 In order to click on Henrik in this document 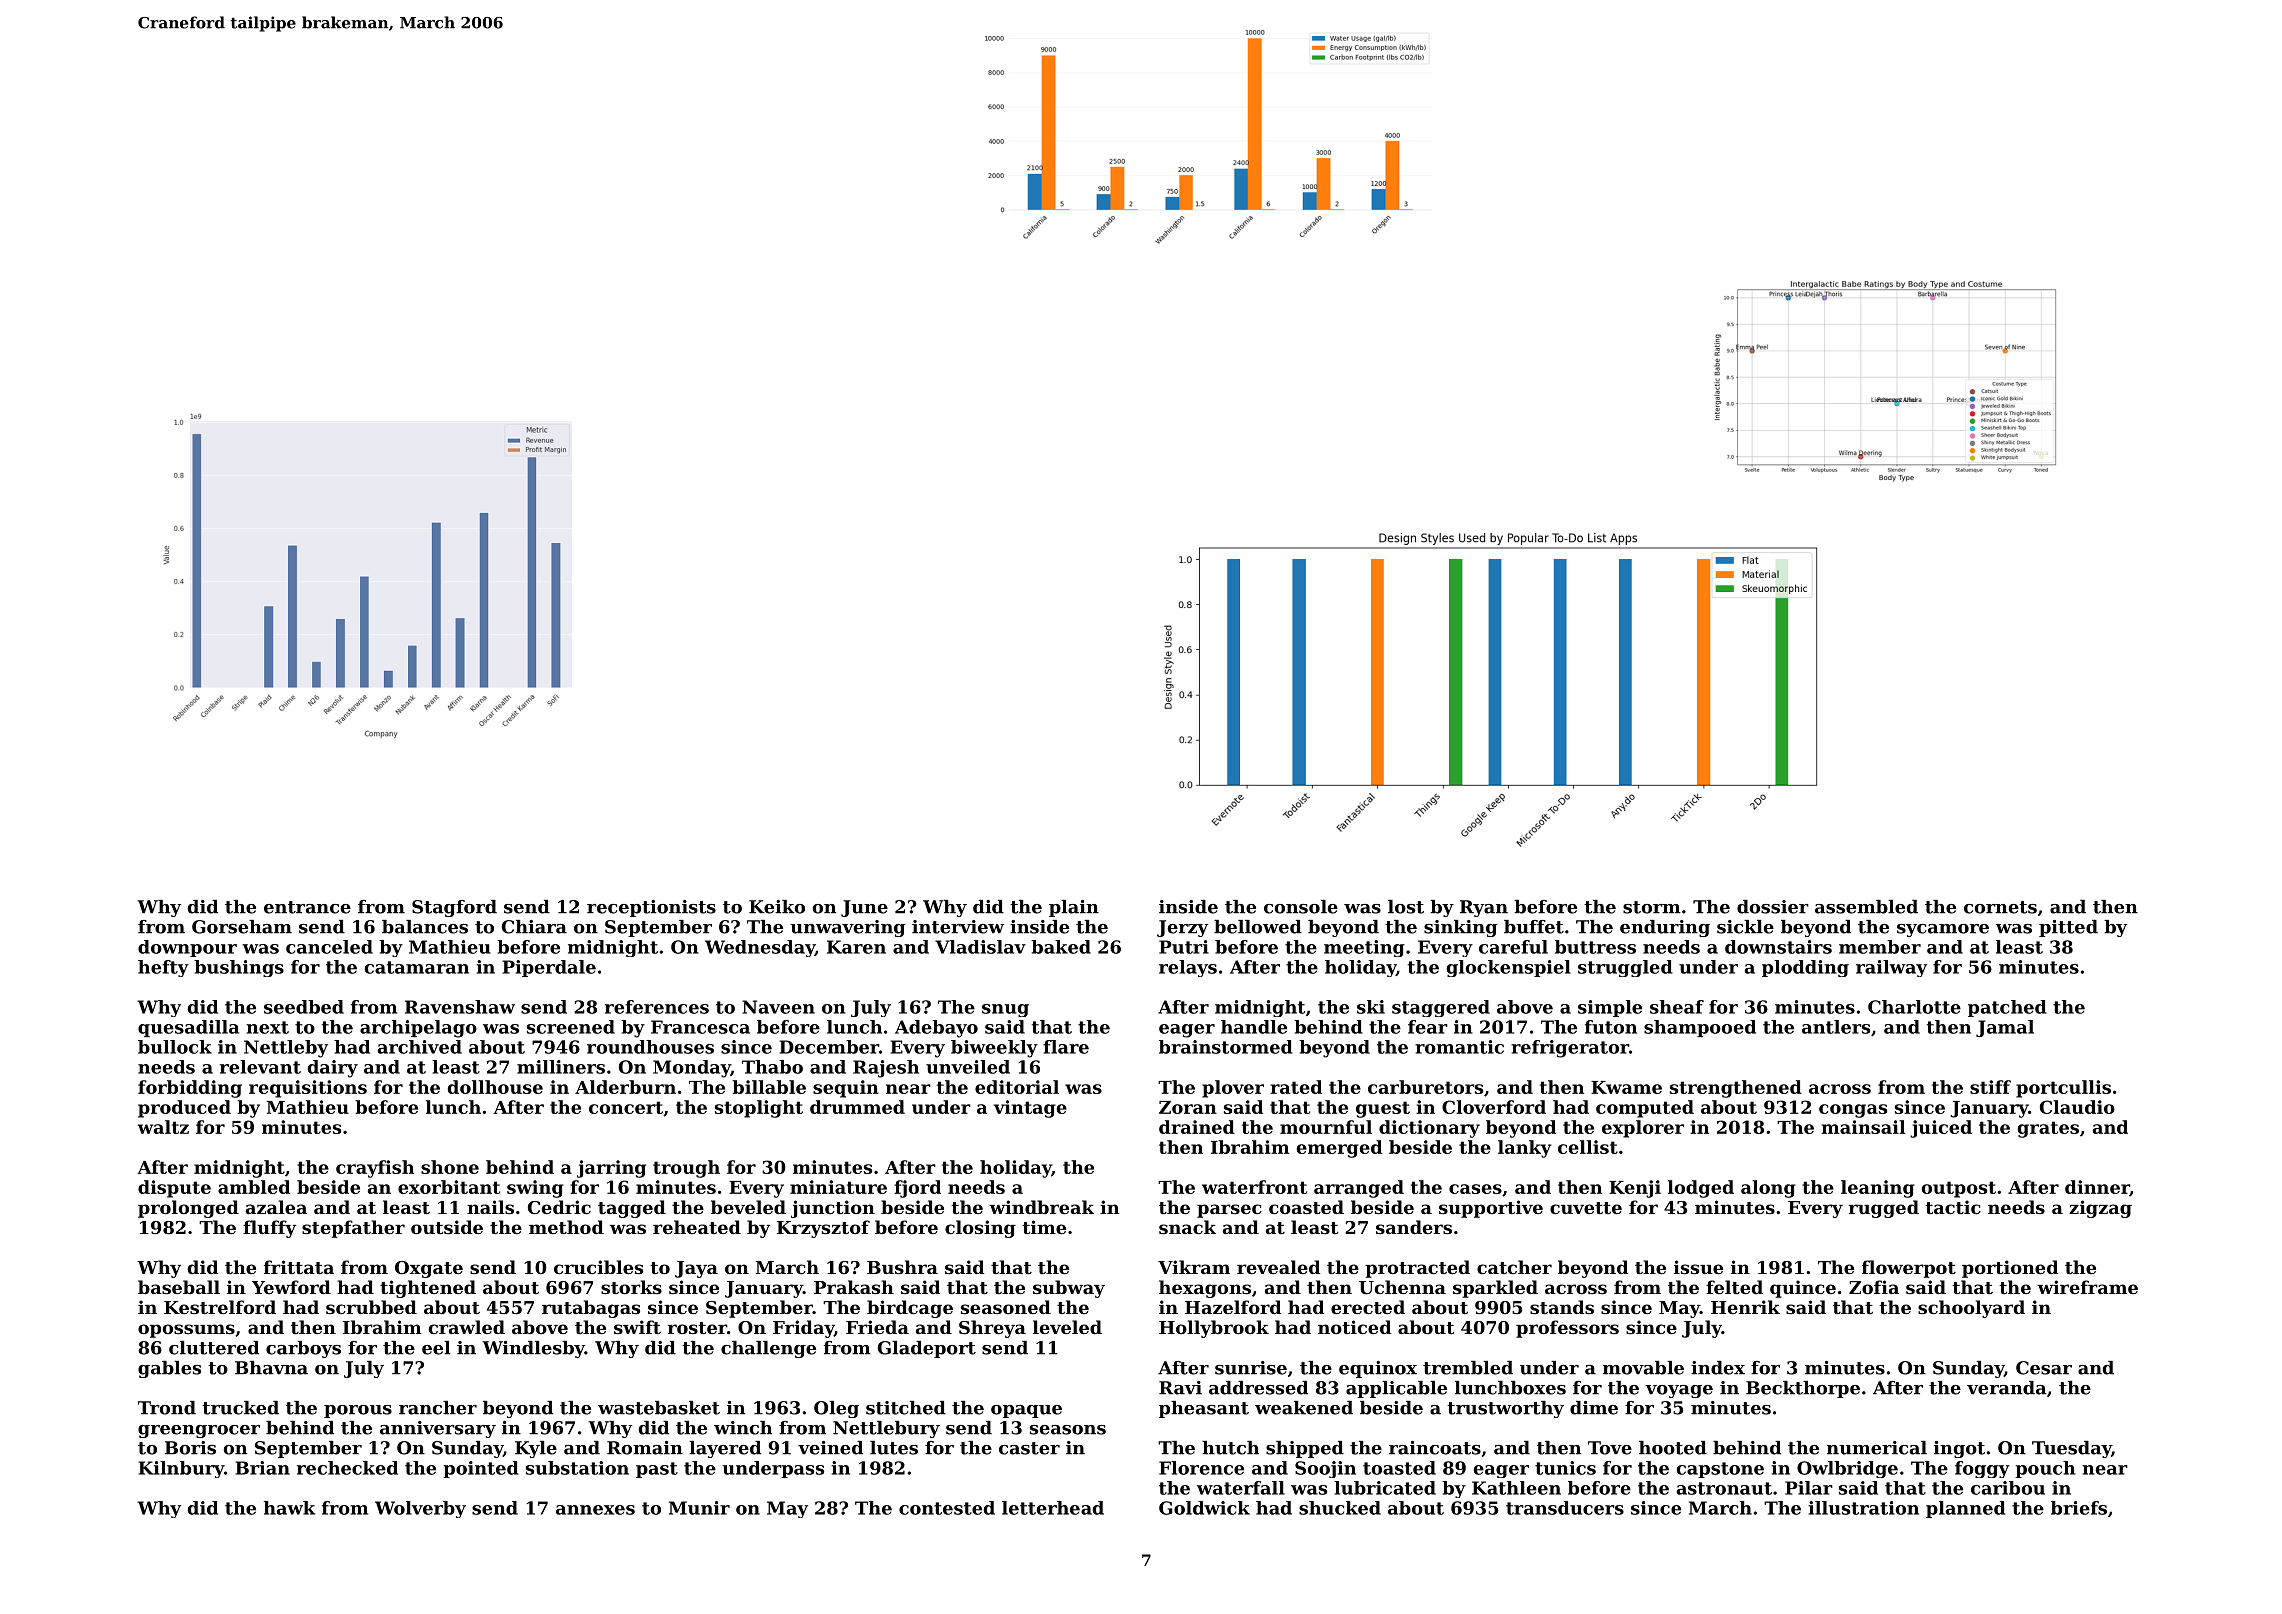, I will do `click(1745, 1307)`.
